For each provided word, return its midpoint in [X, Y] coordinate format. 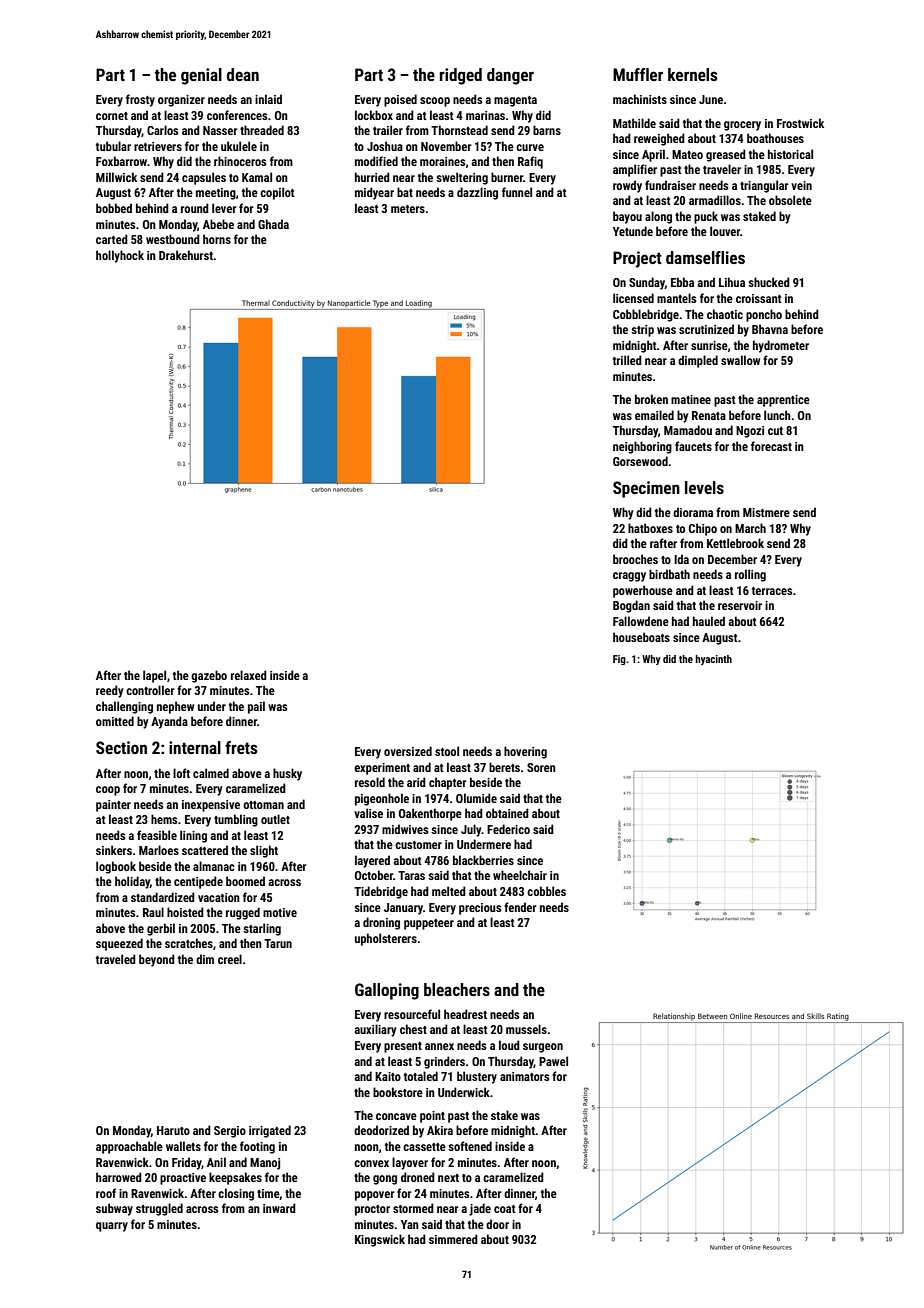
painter [113, 806]
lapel [154, 676]
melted [449, 891]
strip [642, 331]
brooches [635, 559]
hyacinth [713, 660]
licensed [633, 298]
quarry [112, 1227]
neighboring [642, 447]
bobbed [114, 208]
